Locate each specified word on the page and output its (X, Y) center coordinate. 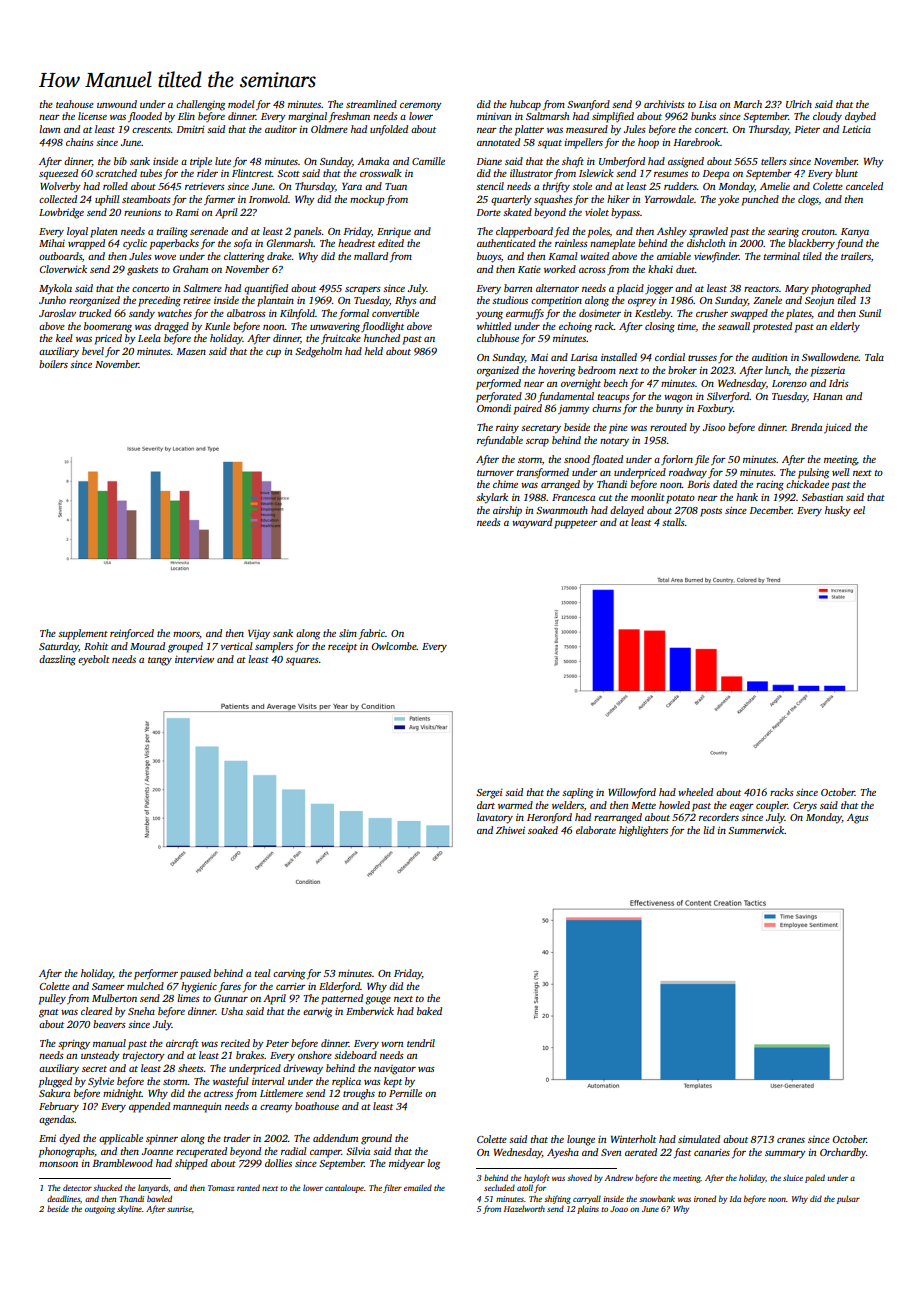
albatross (246, 313)
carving (289, 975)
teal (263, 973)
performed (498, 384)
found (849, 244)
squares (302, 662)
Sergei (489, 794)
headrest (356, 243)
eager (742, 808)
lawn (49, 129)
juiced (837, 428)
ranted (248, 1187)
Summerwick (756, 830)
